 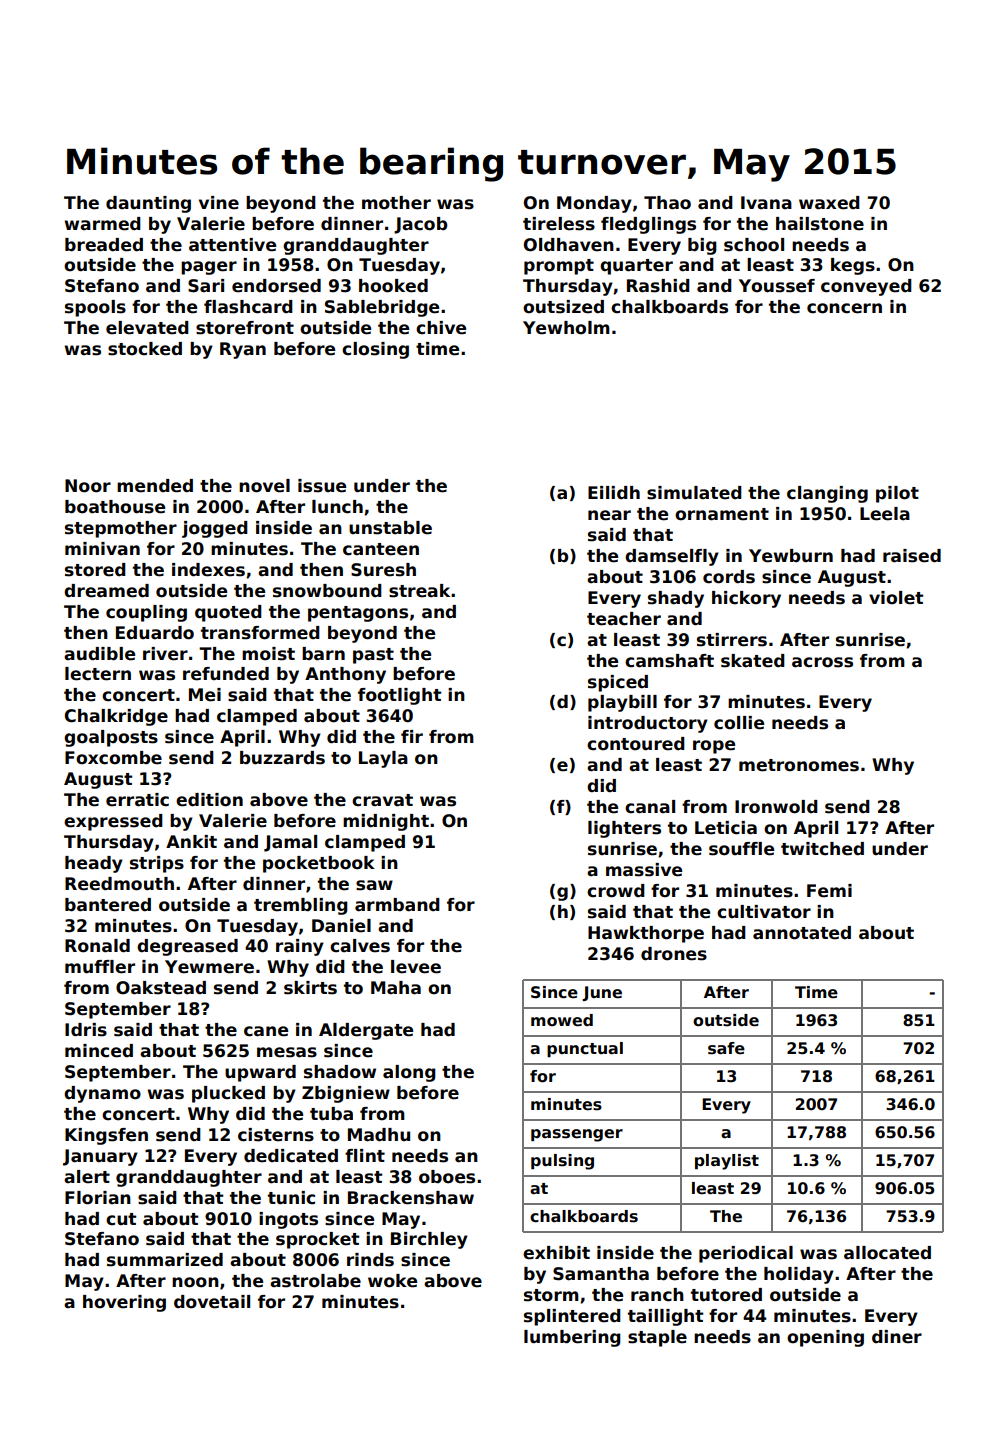 I want to click on jogged, so click(x=215, y=529).
